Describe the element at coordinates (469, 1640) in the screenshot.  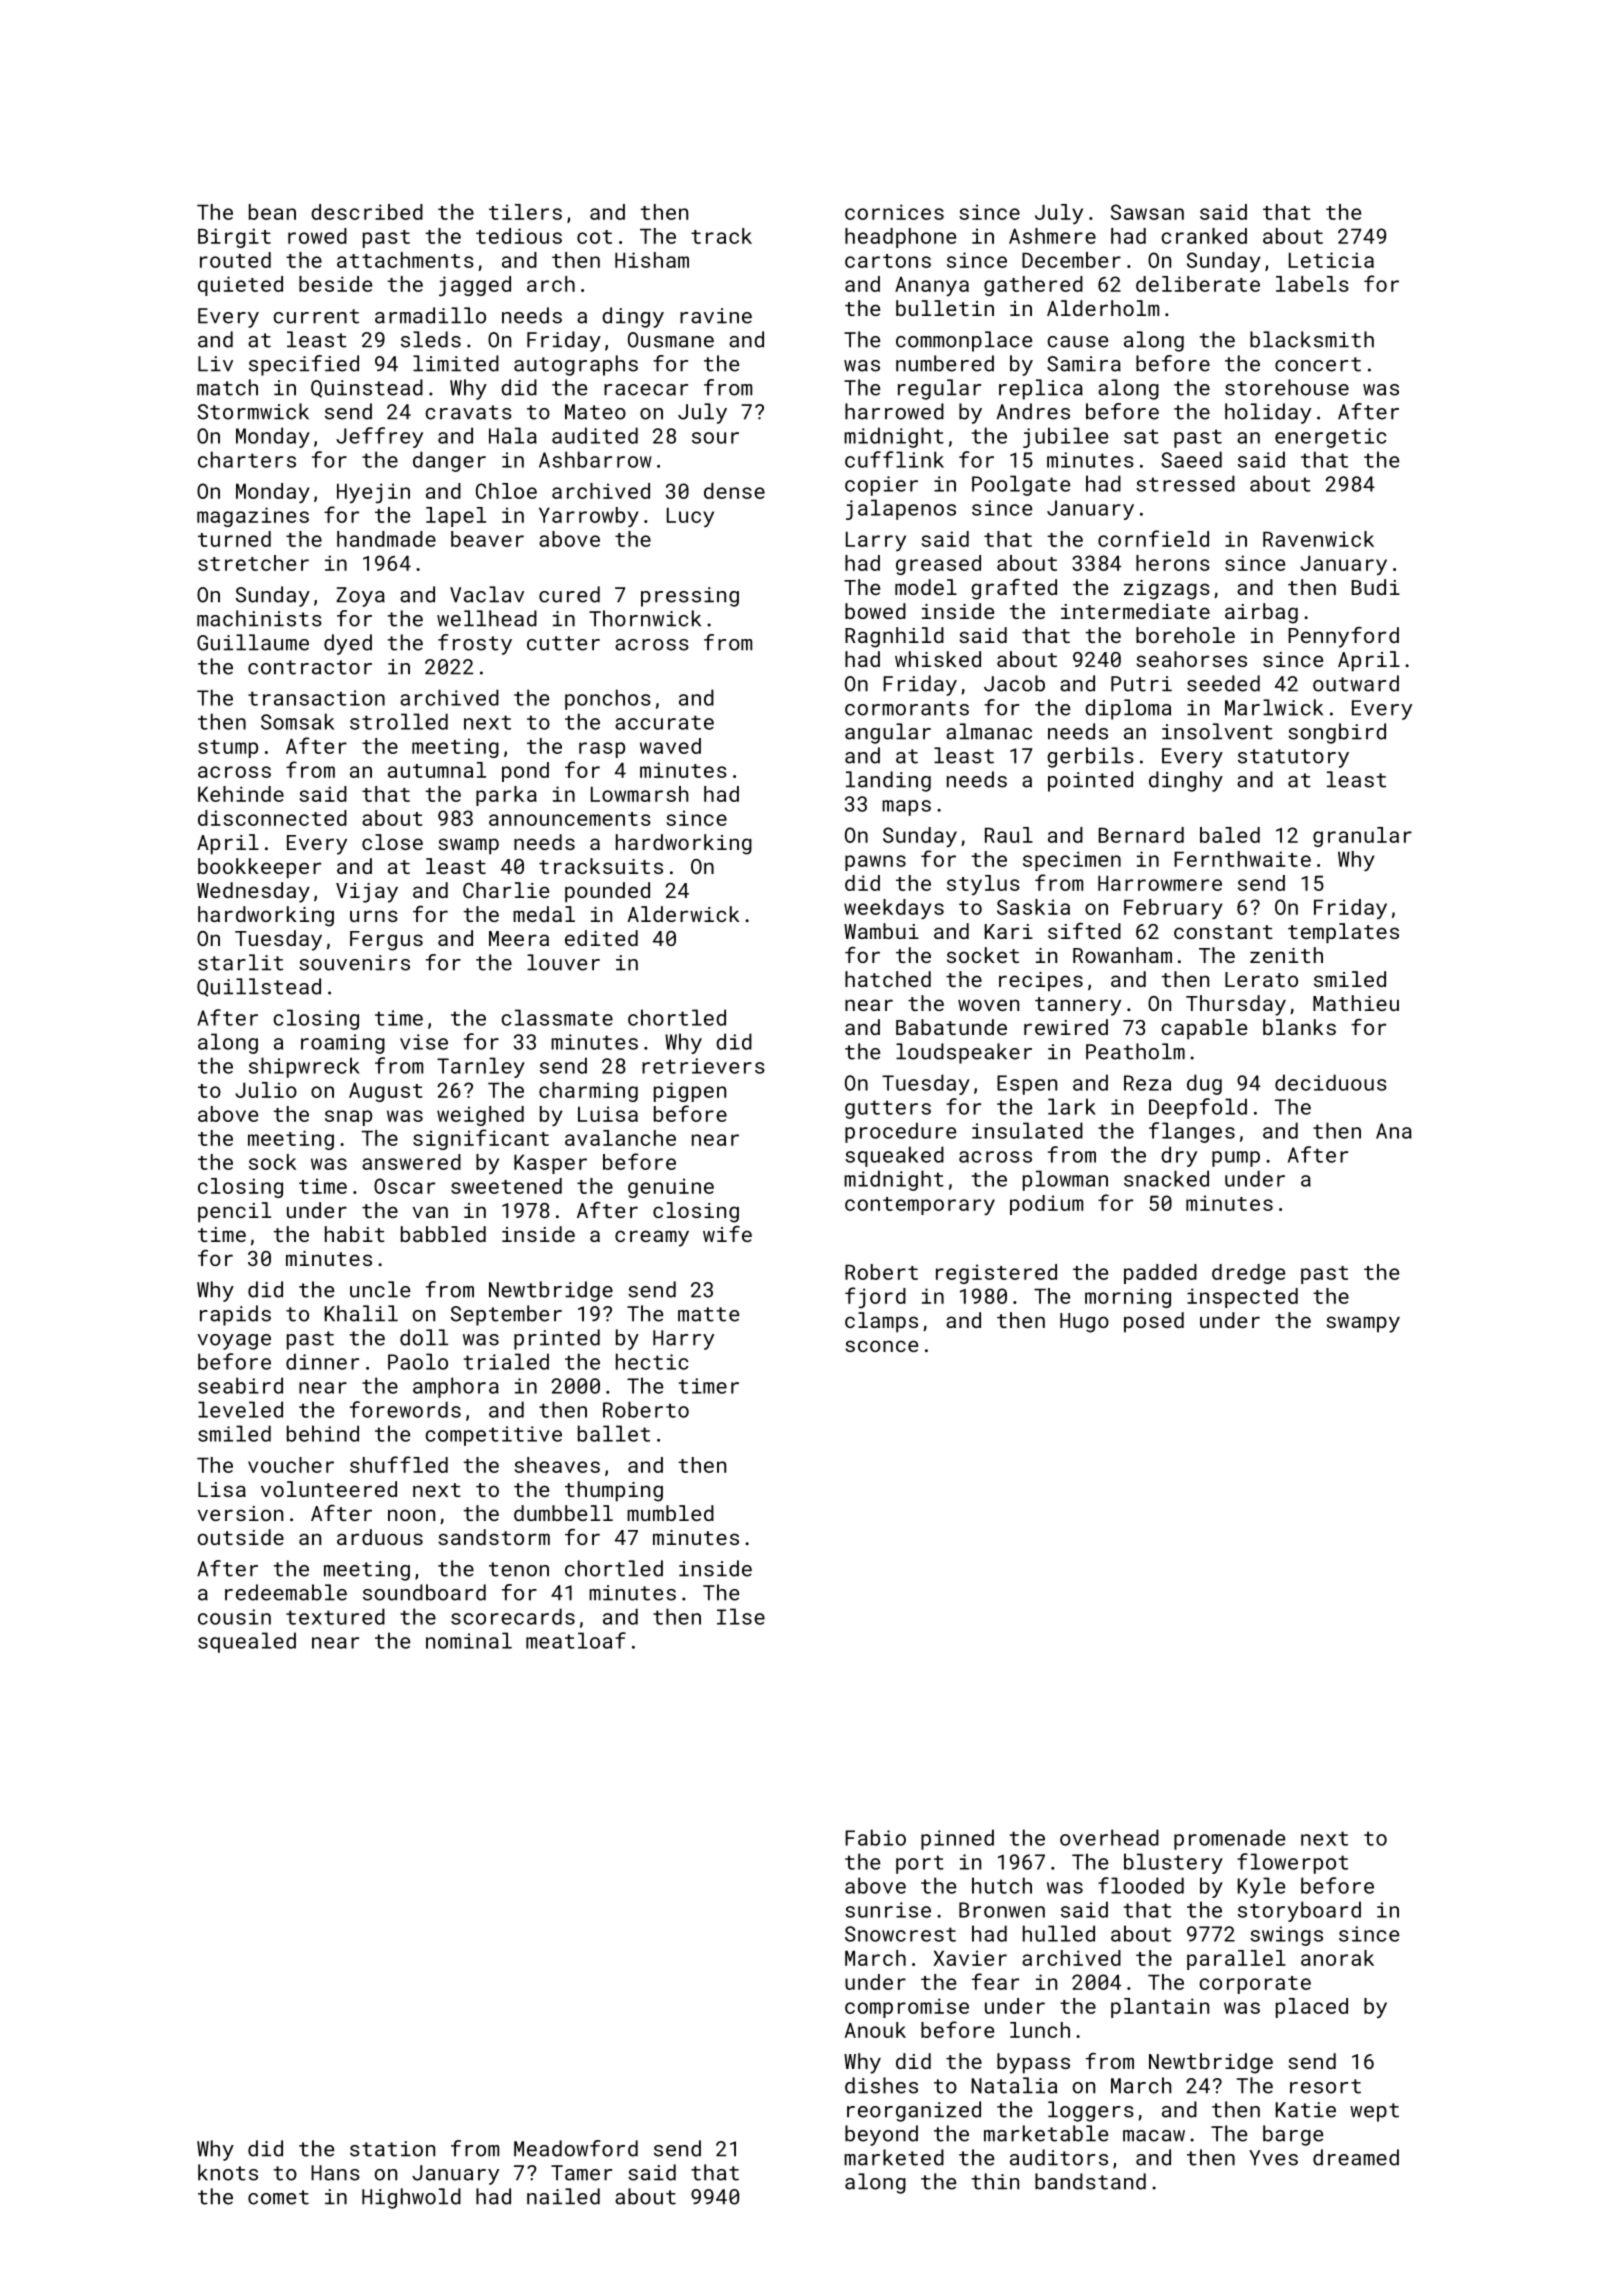
I see `nominal` at that location.
